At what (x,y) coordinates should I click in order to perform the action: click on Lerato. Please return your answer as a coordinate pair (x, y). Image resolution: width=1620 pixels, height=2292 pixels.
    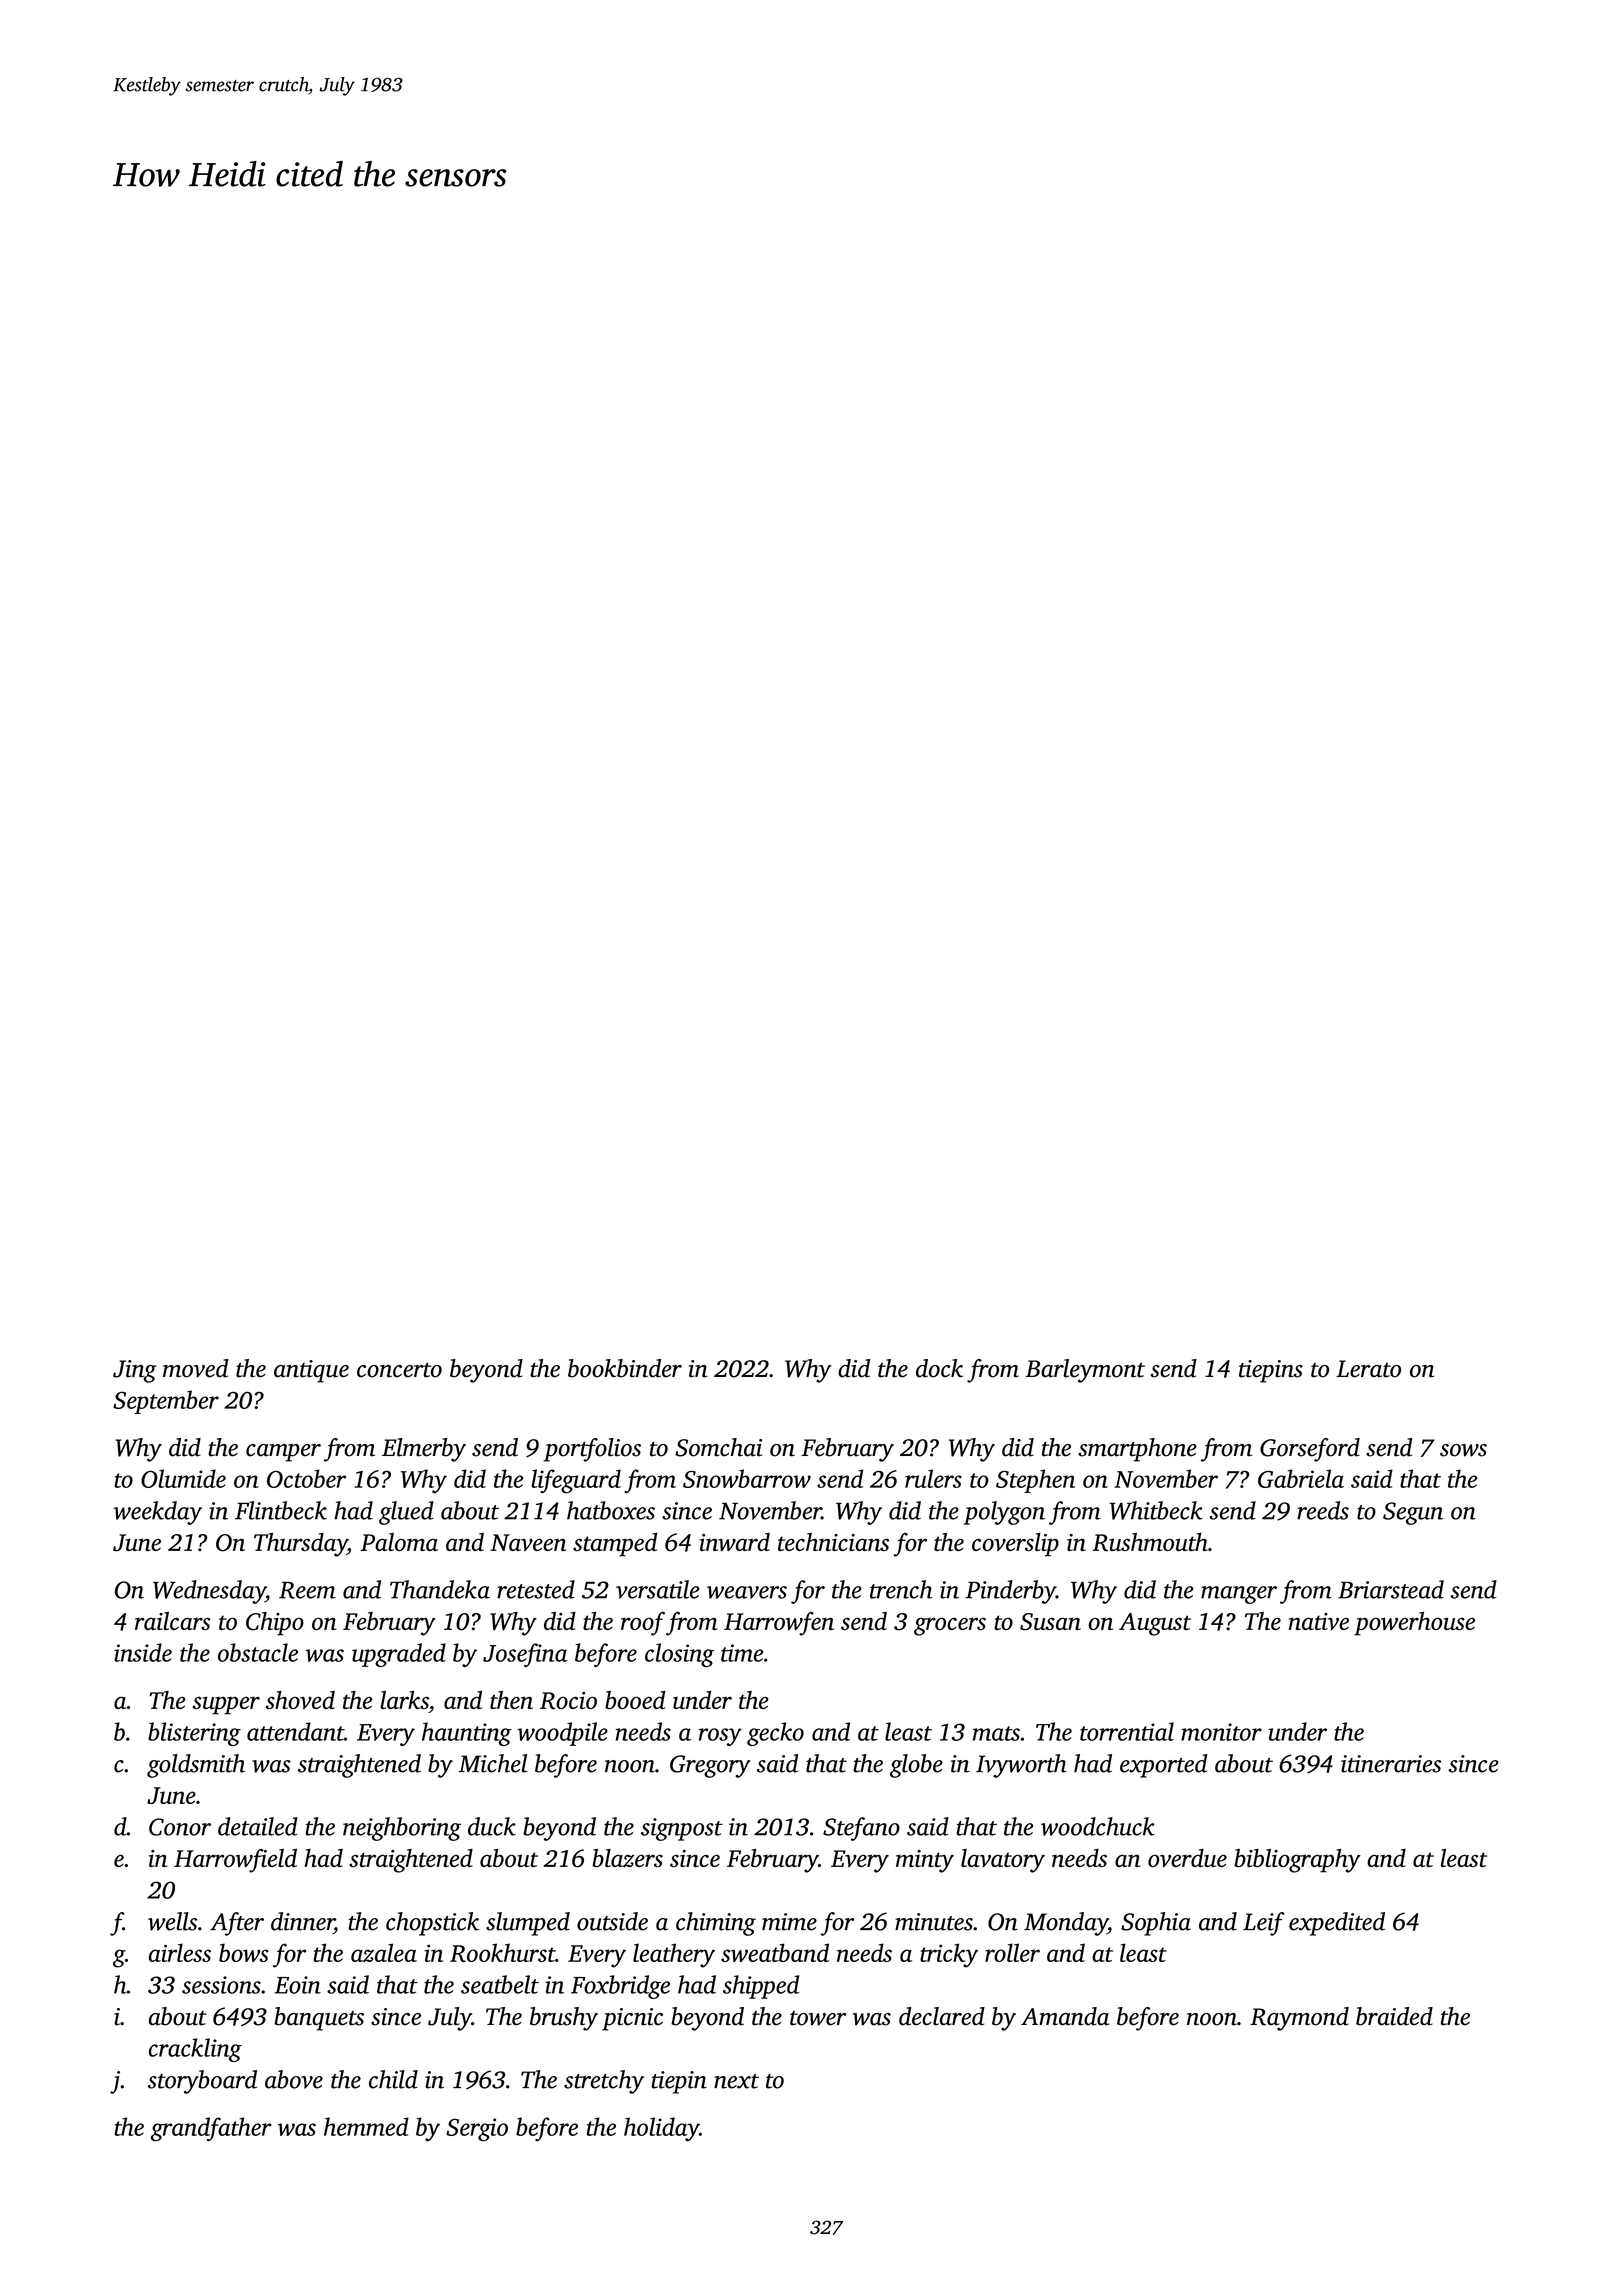
    Looking at the image, I should click on (1368, 1369).
